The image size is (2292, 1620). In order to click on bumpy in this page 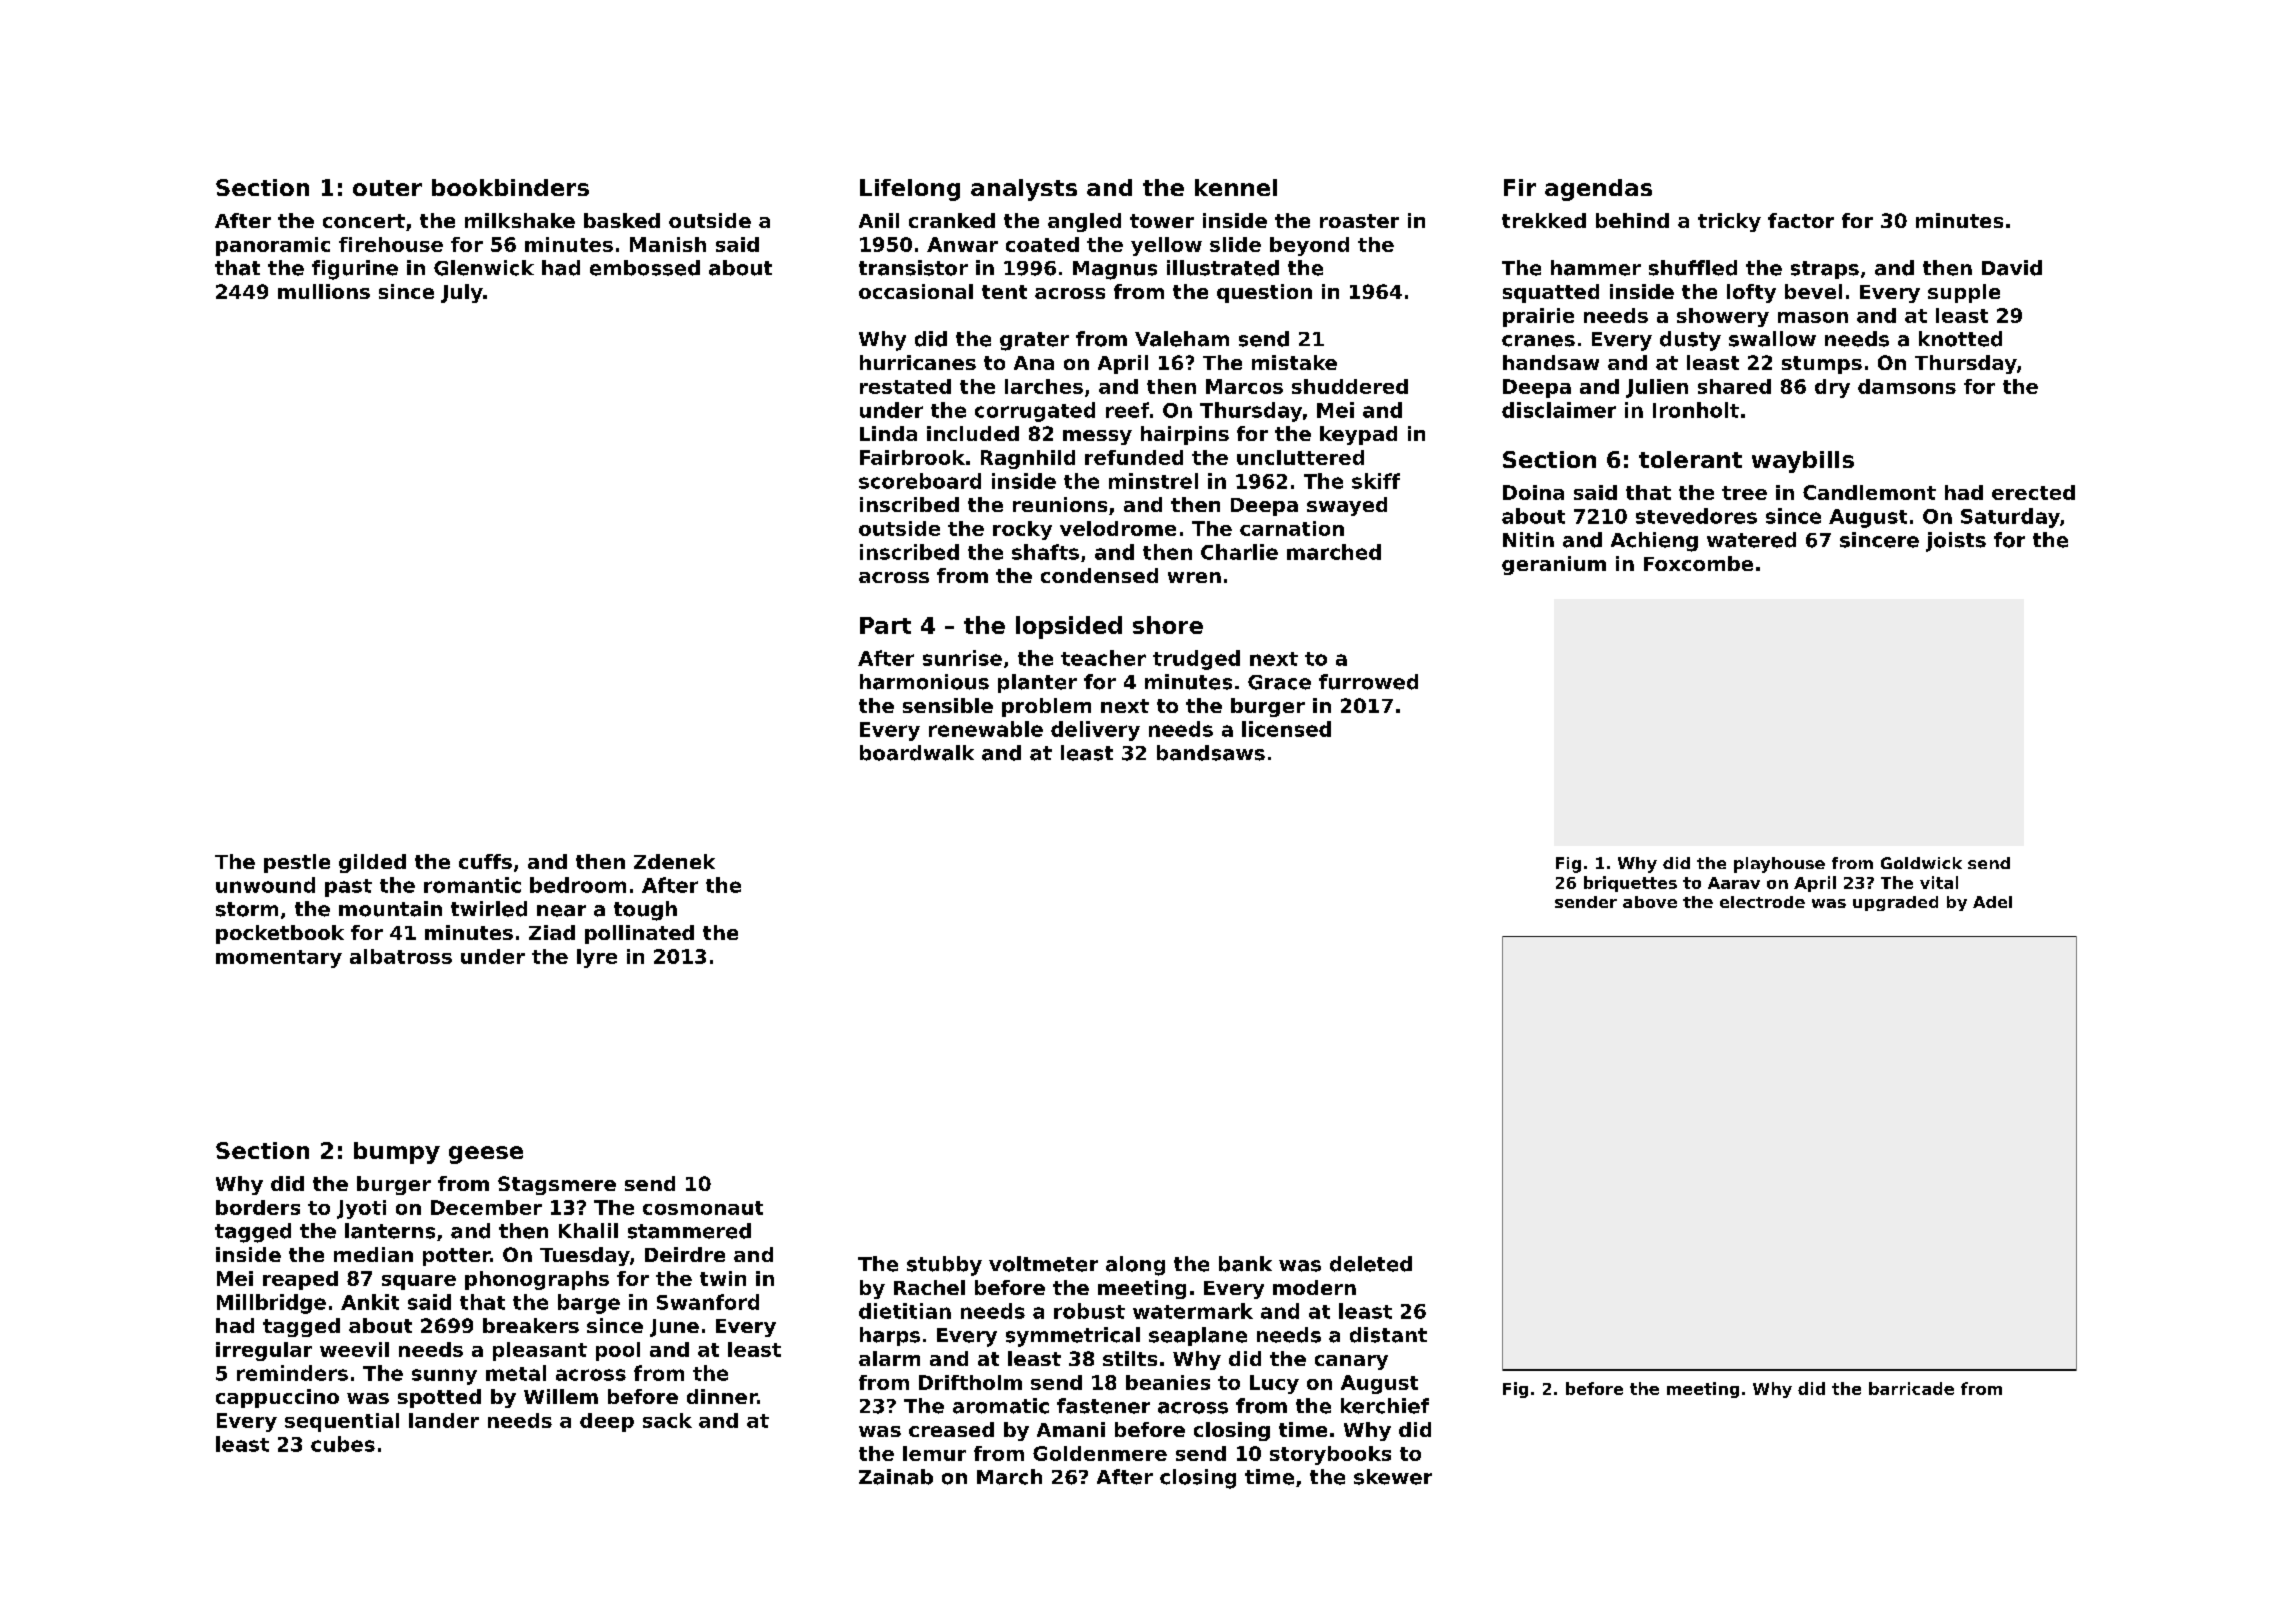, I will do `click(397, 1153)`.
